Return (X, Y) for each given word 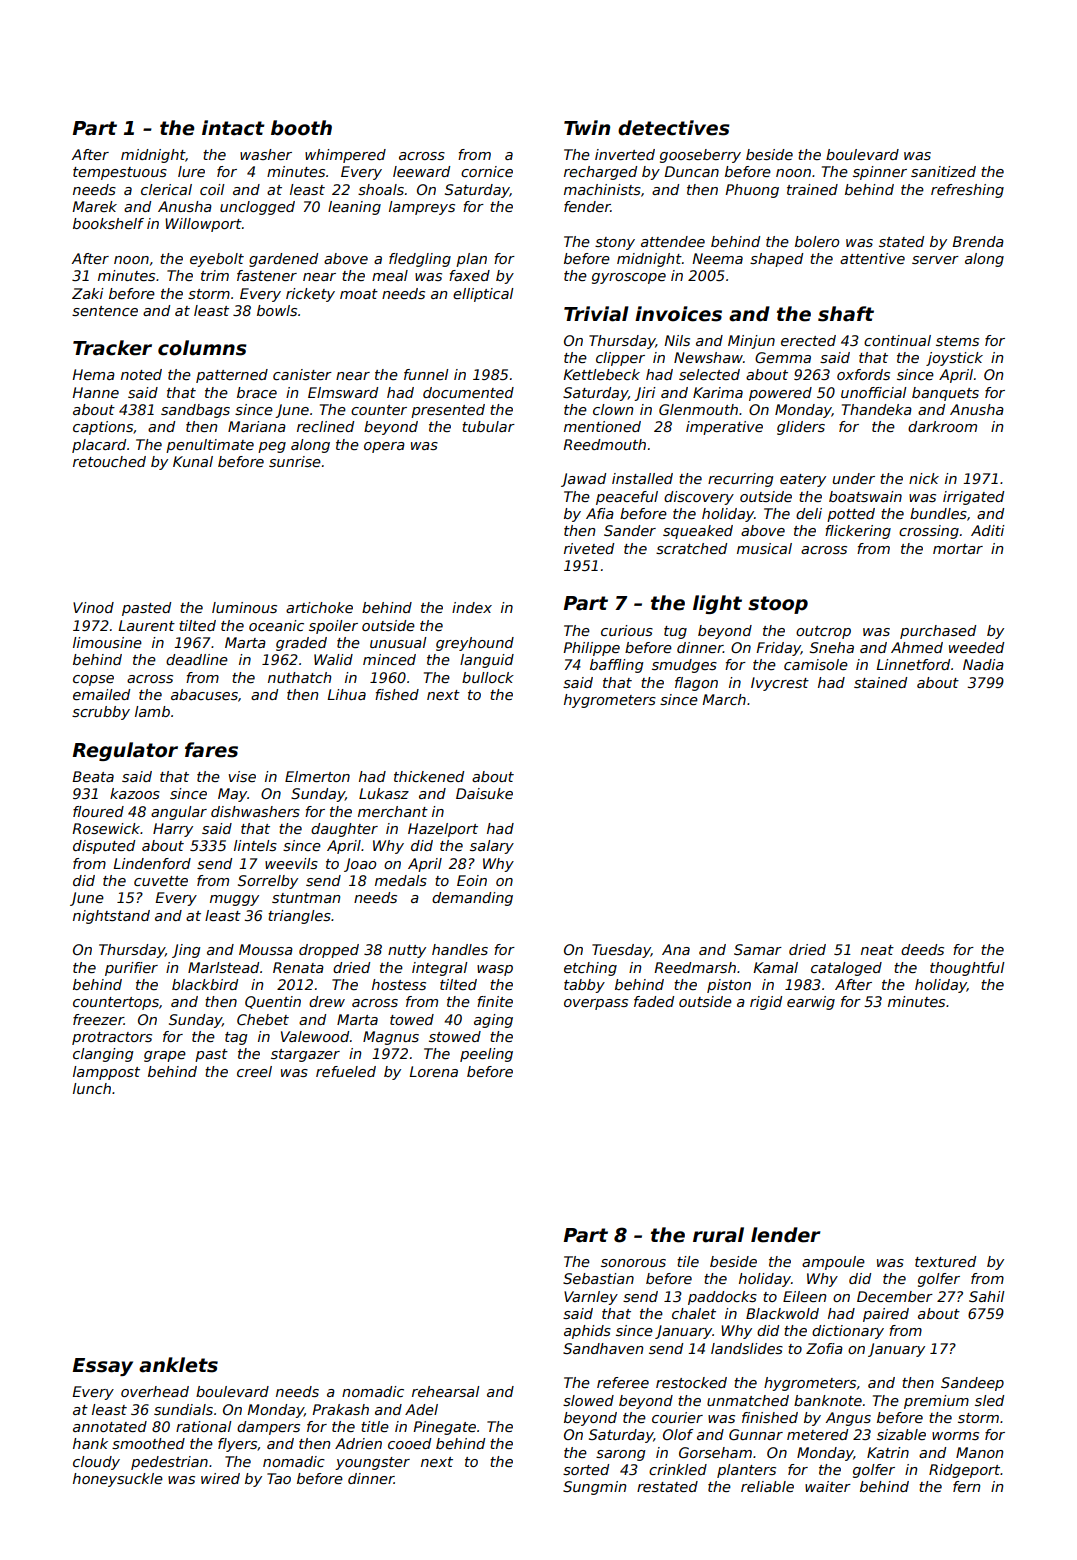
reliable (767, 1486)
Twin (587, 127)
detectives (674, 128)
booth (301, 128)
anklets (178, 1365)
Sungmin (594, 1488)
